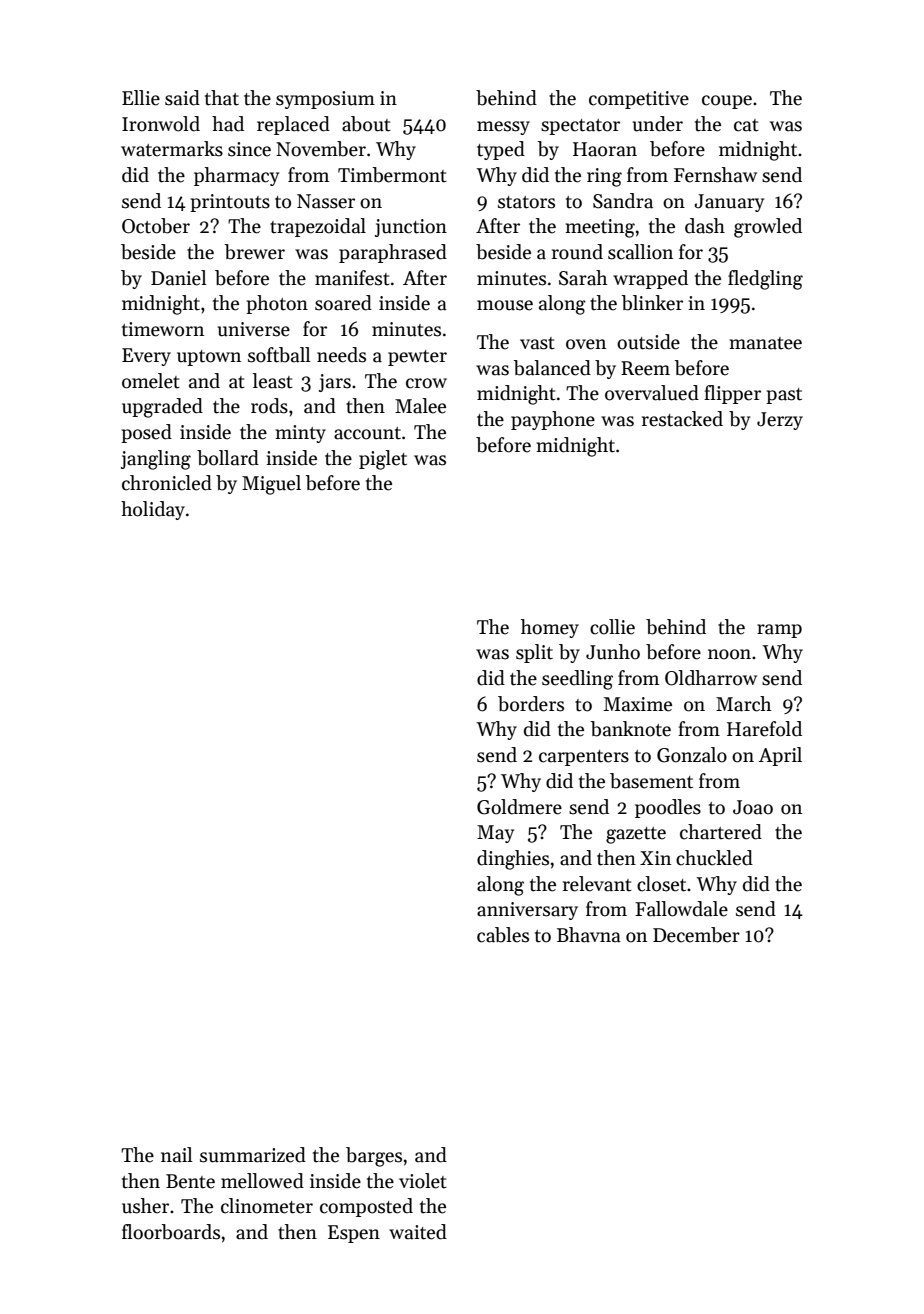 The width and height of the page is (924, 1314). Describe the element at coordinates (209, 358) in the page. I see `uptown` at that location.
